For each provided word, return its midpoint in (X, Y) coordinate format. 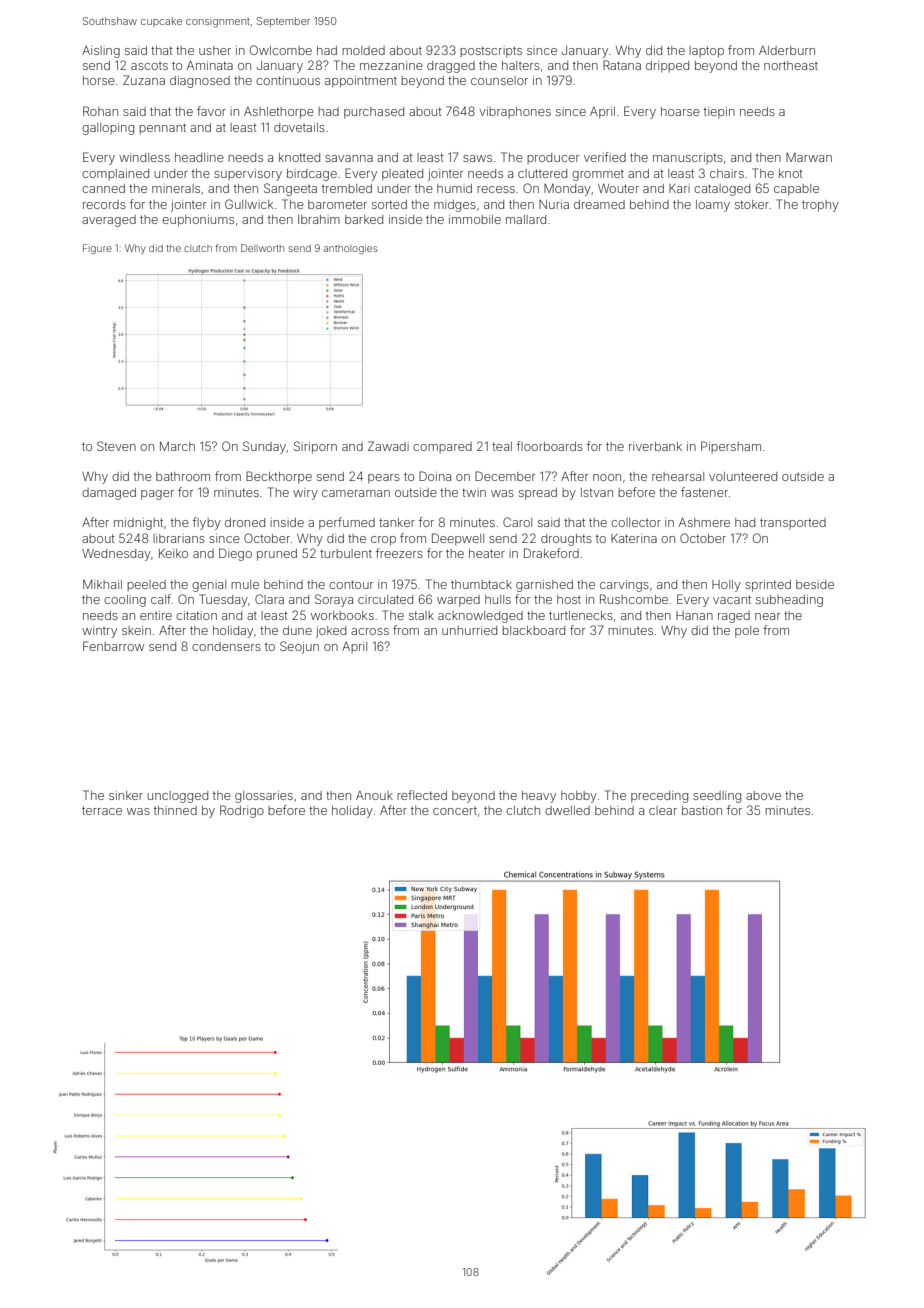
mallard (526, 219)
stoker (752, 204)
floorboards (550, 446)
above (763, 795)
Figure (97, 249)
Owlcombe (281, 50)
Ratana (622, 65)
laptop (706, 52)
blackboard (533, 630)
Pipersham (731, 447)
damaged (109, 494)
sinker (126, 795)
